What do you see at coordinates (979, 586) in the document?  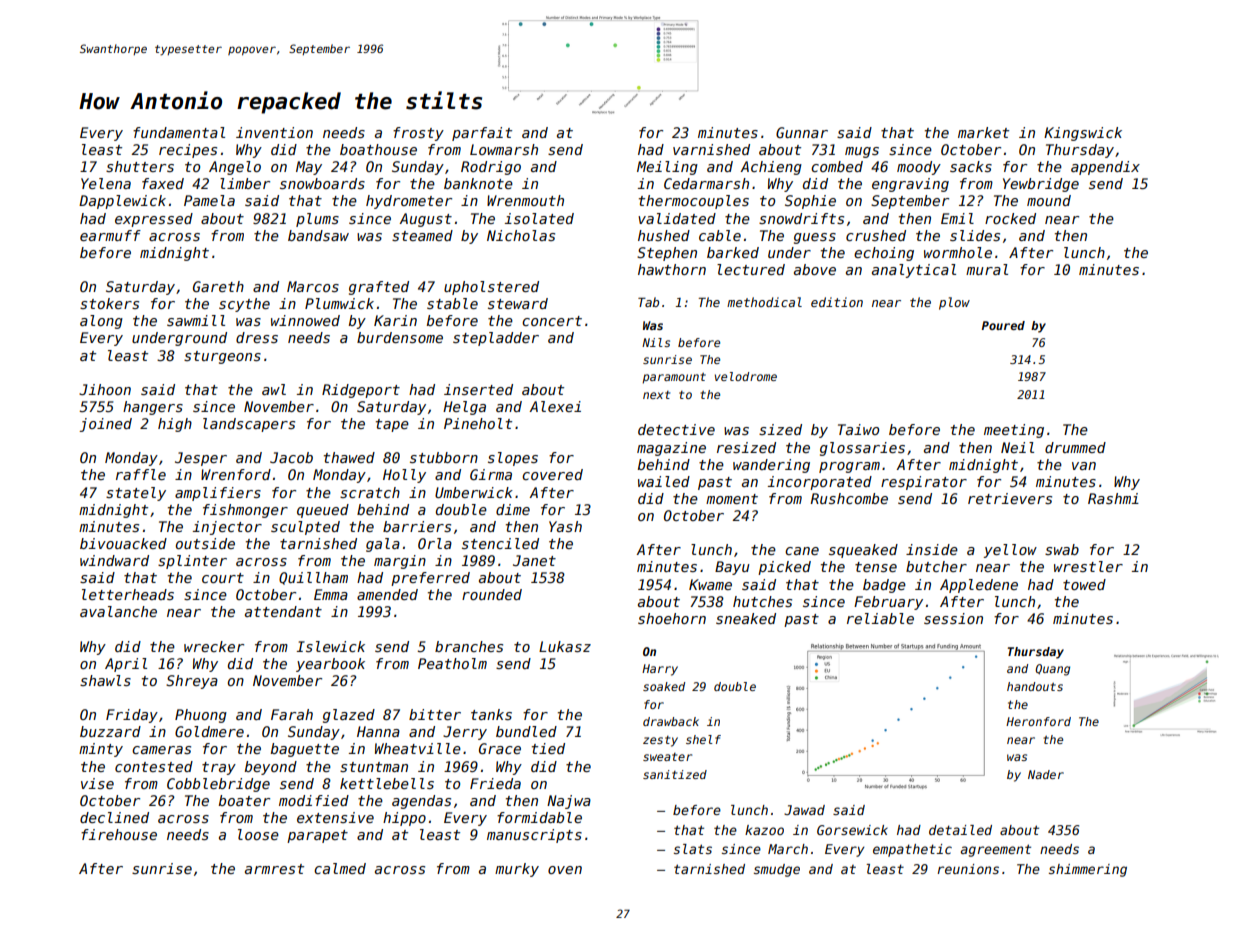 I see `Appledene` at bounding box center [979, 586].
